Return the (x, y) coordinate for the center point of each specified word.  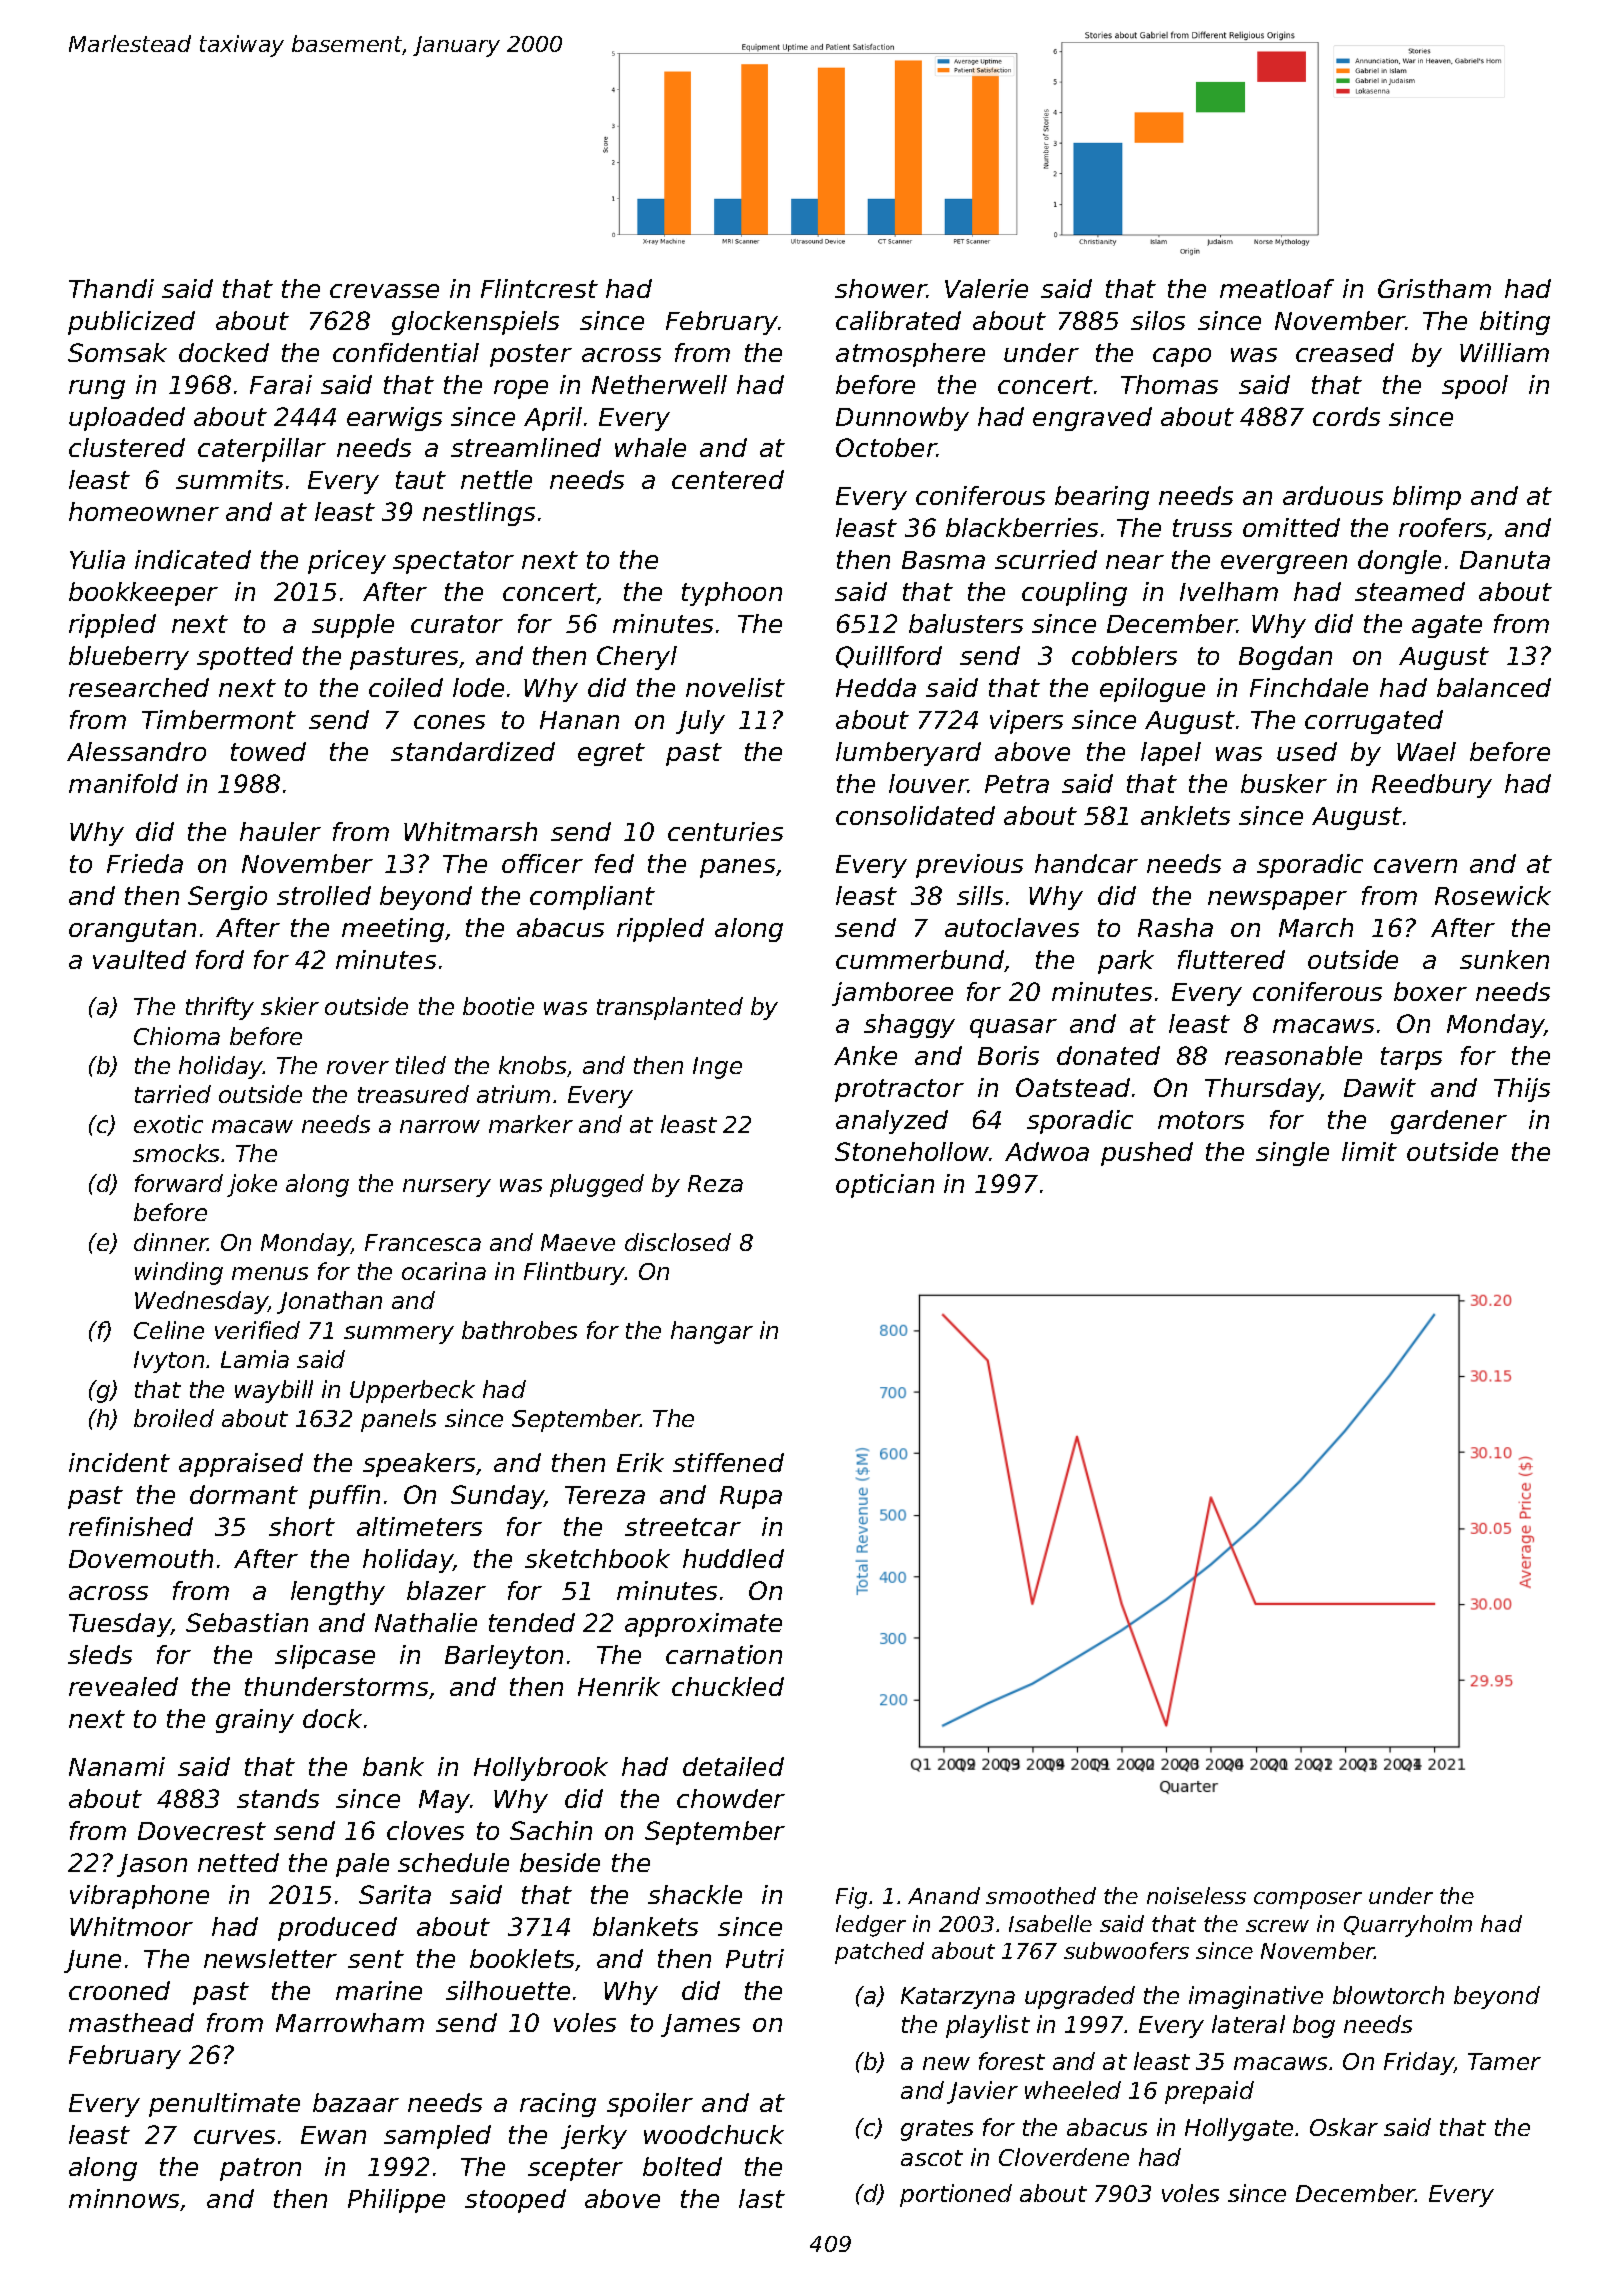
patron (260, 2169)
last (762, 2198)
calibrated (898, 320)
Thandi (111, 288)
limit (1369, 1151)
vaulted (139, 959)
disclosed (678, 1242)
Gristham (1434, 288)
